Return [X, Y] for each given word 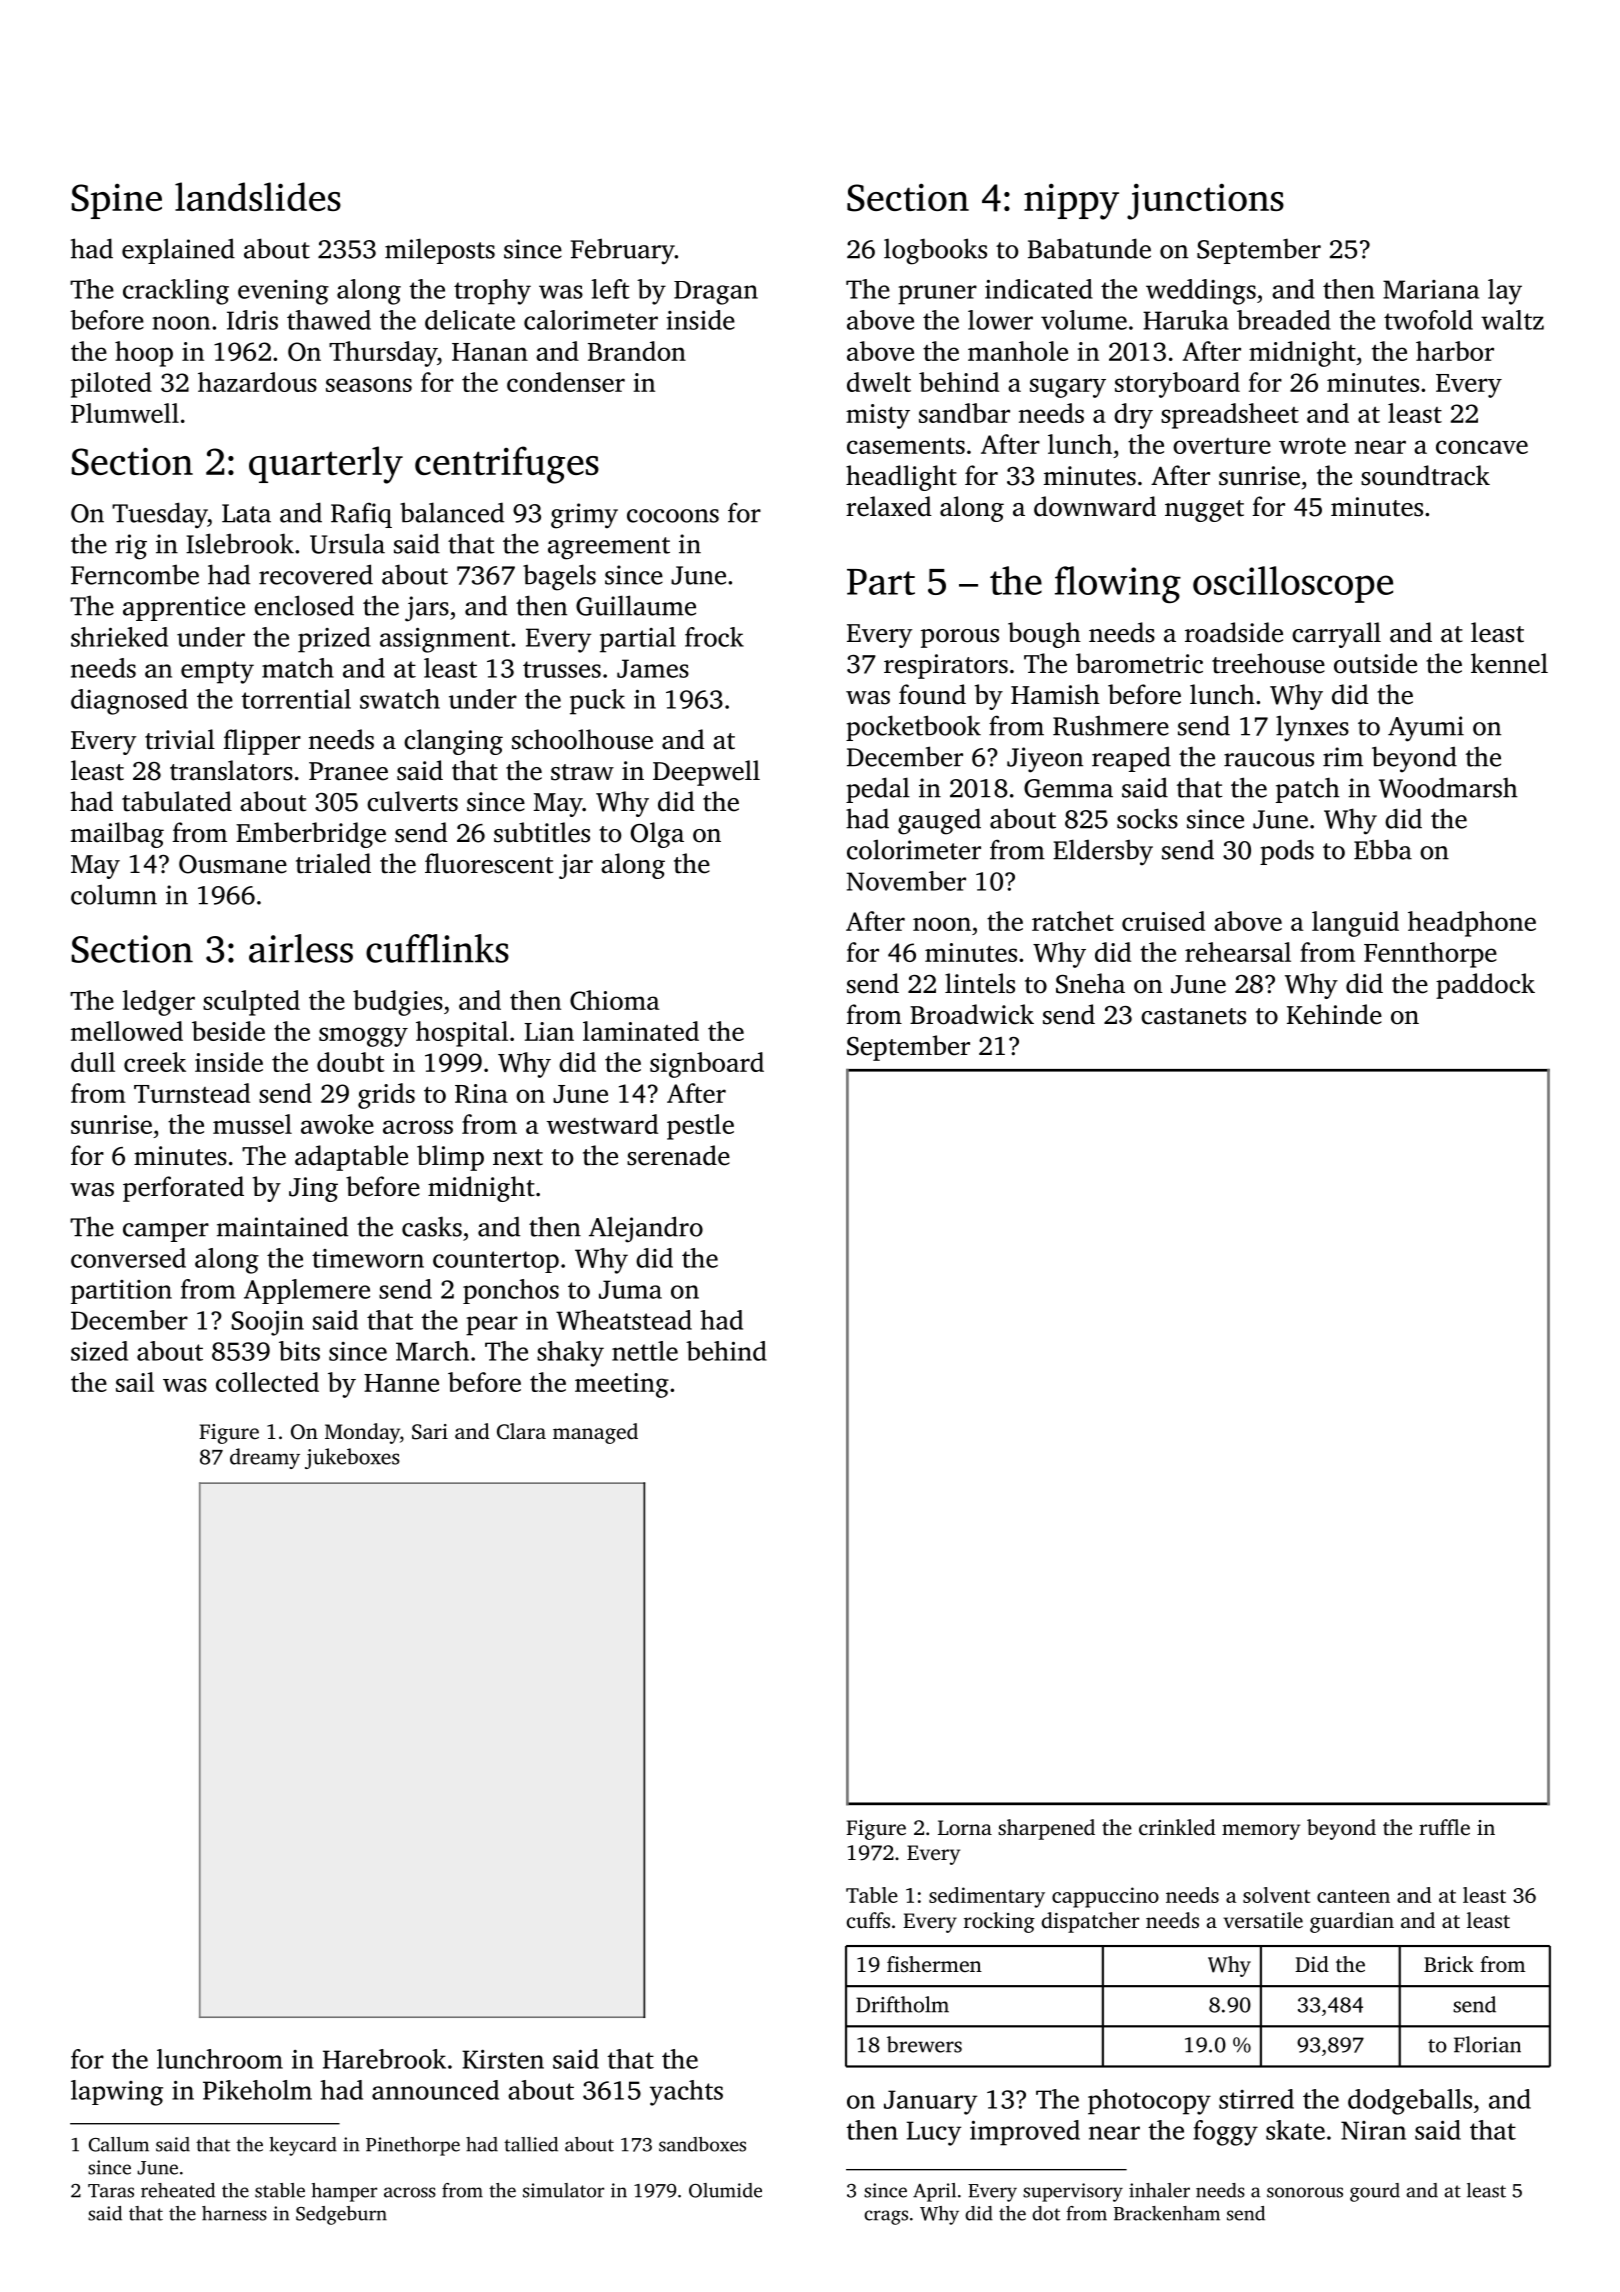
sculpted [251, 1003]
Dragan [716, 293]
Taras [111, 2191]
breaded [1284, 320]
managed [595, 1433]
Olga [657, 835]
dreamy [265, 1458]
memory [1261, 1832]
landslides [258, 196]
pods [1287, 852]
